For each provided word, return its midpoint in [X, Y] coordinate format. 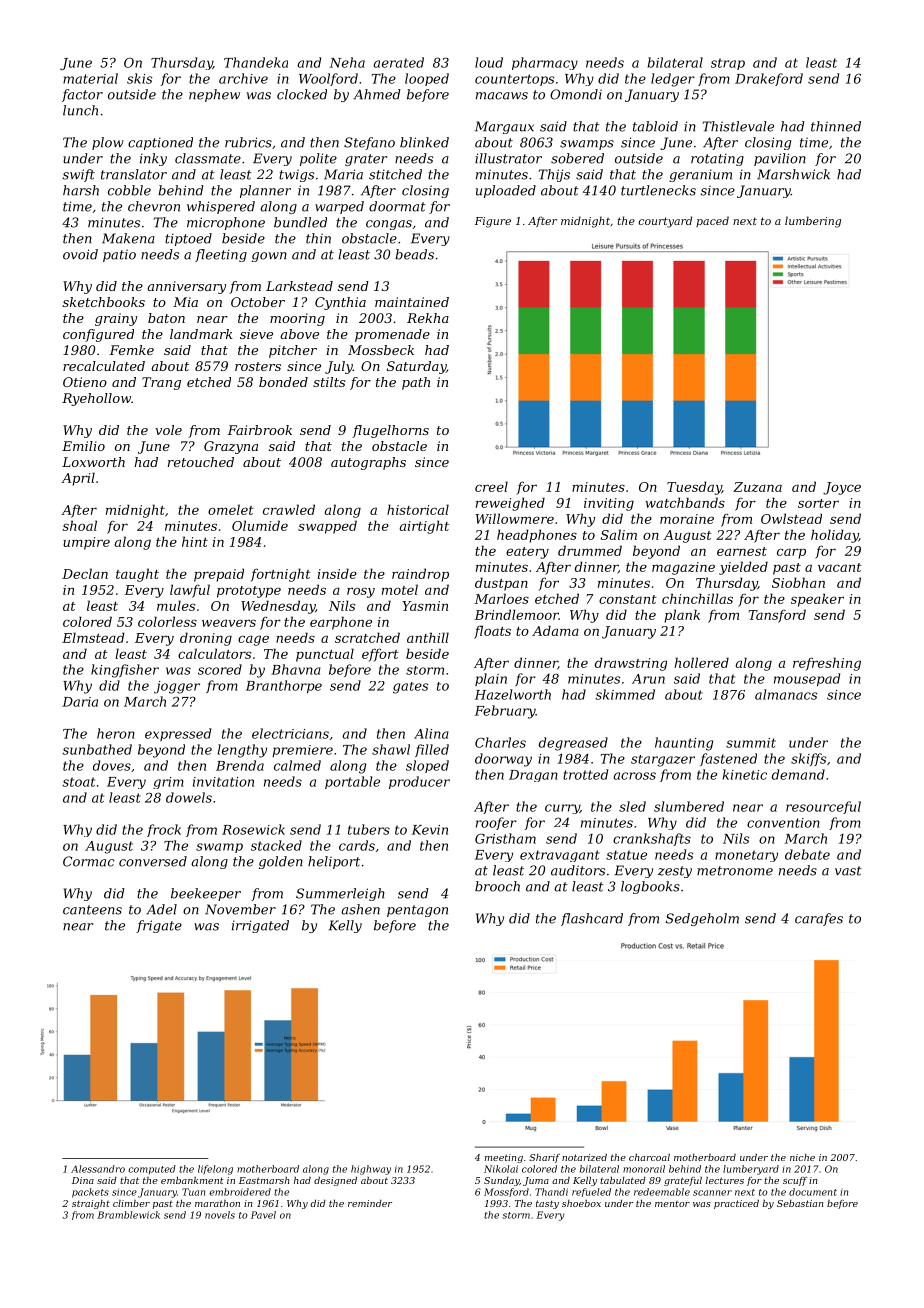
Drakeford [769, 79]
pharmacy [545, 63]
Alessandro [98, 1169]
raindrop [420, 575]
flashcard [592, 919]
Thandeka [256, 62]
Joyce [842, 488]
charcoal [649, 1157]
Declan [85, 573]
